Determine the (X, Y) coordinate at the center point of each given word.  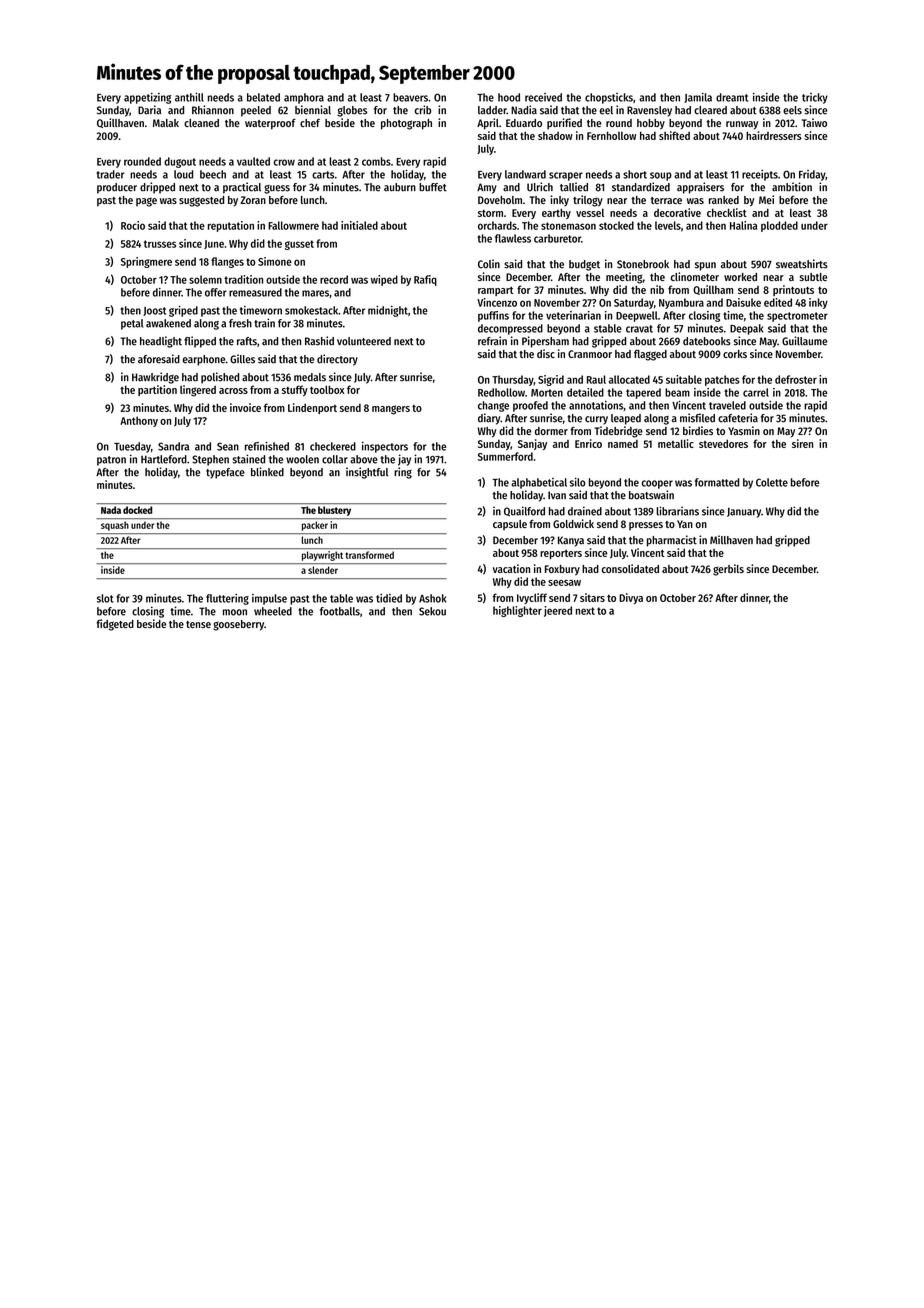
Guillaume (804, 341)
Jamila (698, 98)
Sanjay (532, 444)
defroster (796, 379)
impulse (269, 599)
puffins (493, 316)
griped (183, 311)
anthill (189, 97)
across (233, 391)
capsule (510, 525)
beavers (410, 97)
